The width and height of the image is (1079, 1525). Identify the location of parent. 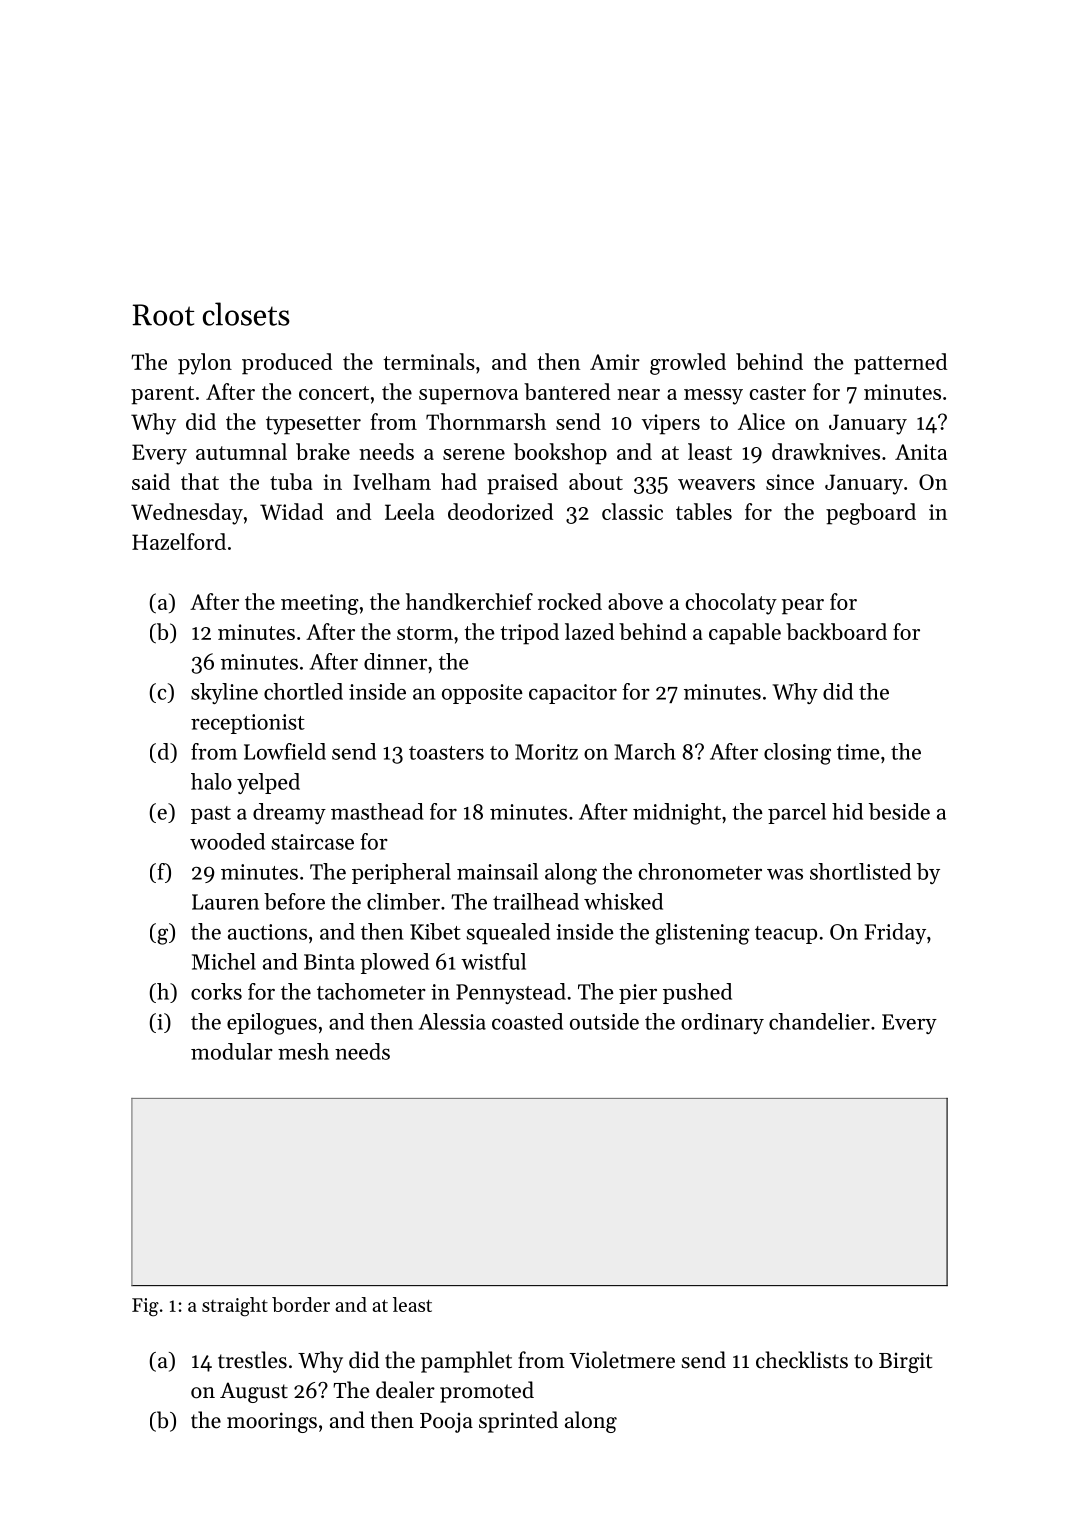
(162, 395).
